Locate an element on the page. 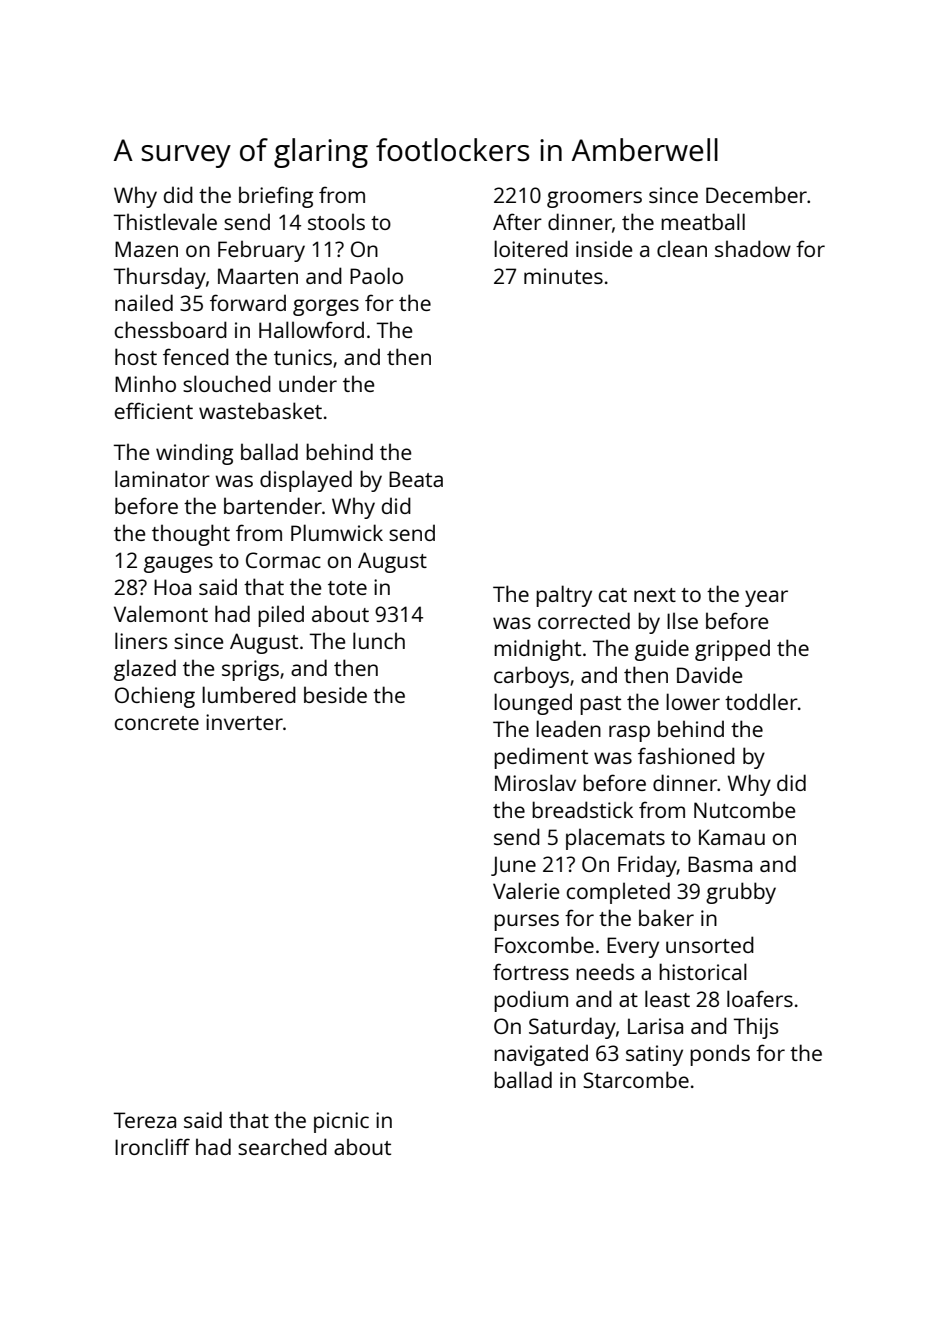  briefing is located at coordinates (276, 197).
